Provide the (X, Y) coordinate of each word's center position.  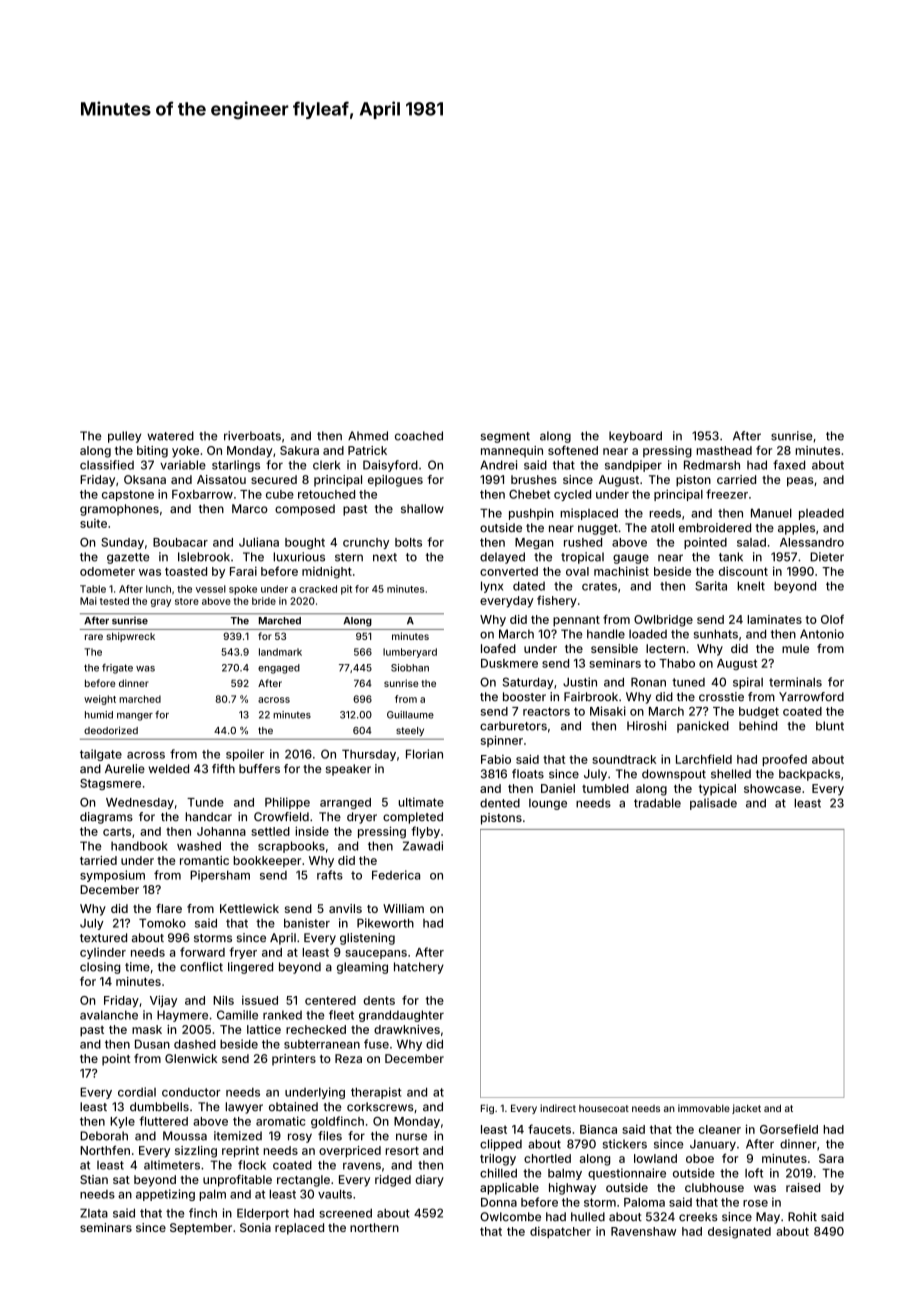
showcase (772, 788)
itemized (238, 1136)
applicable (509, 1189)
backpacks (809, 775)
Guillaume (410, 715)
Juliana (259, 542)
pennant (576, 621)
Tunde (205, 802)
